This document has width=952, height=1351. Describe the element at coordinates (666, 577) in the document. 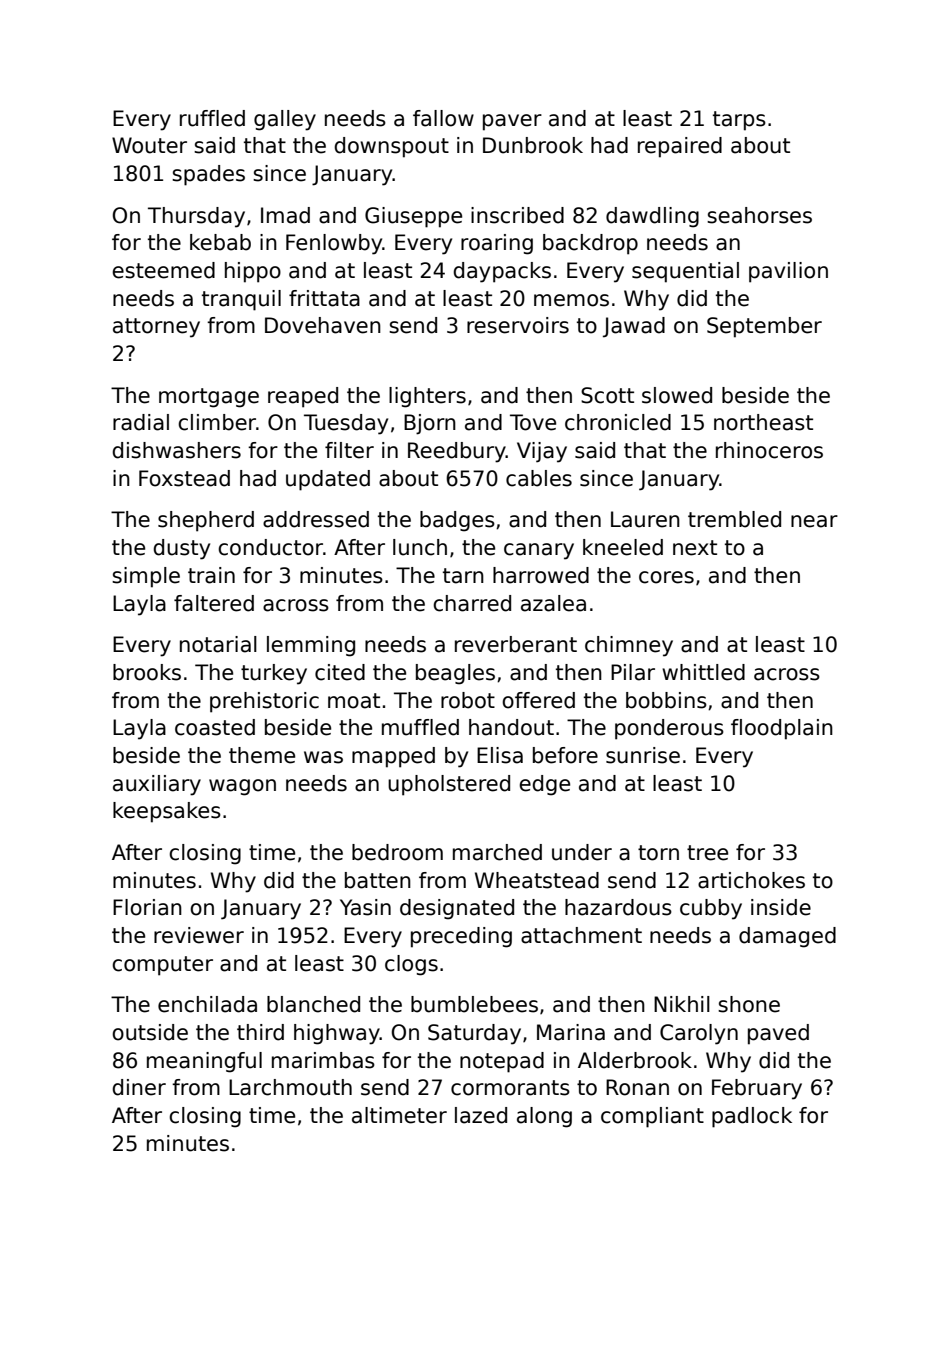

I see `cores` at that location.
